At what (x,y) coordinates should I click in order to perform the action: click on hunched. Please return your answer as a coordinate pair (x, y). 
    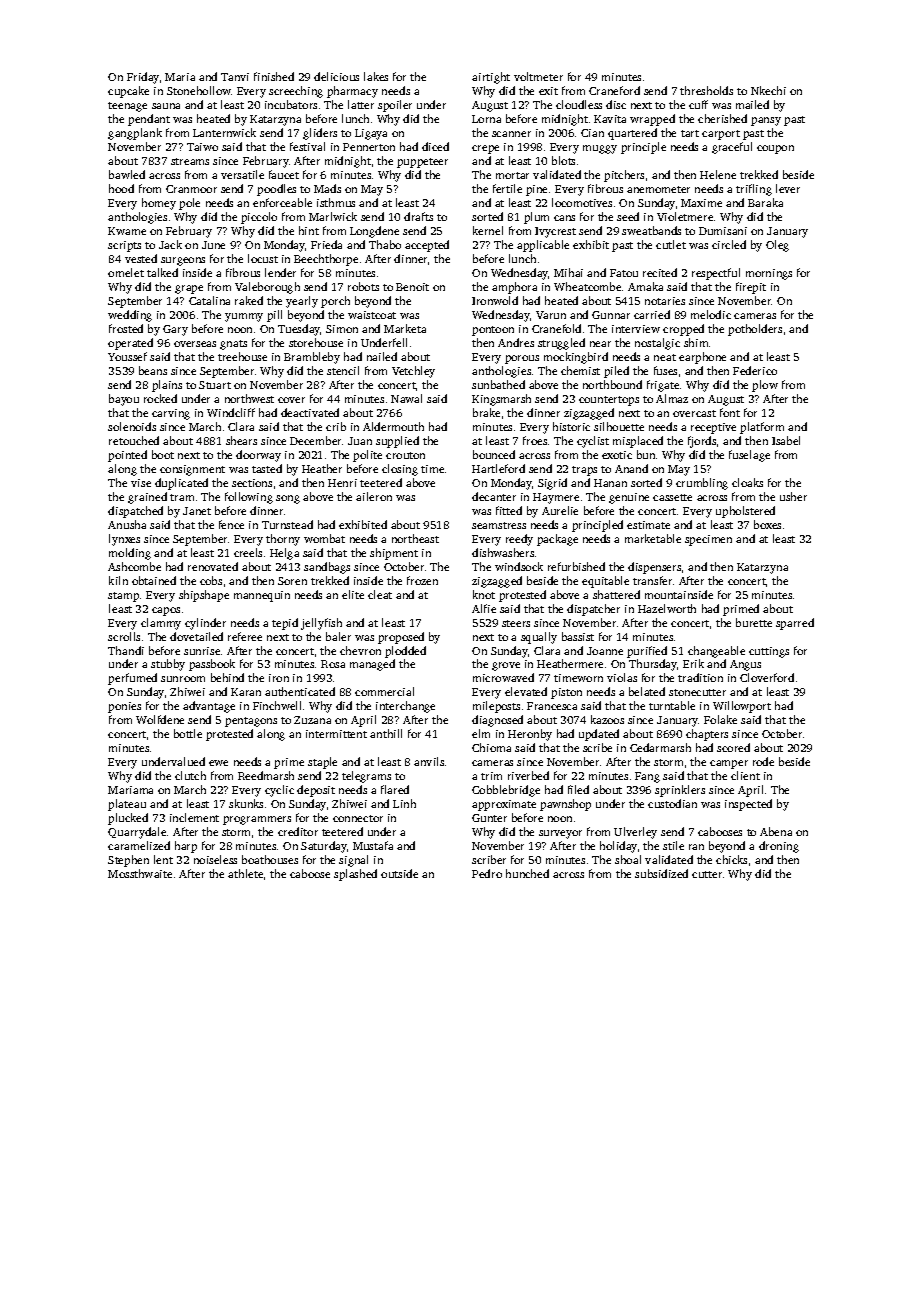
    Looking at the image, I should click on (527, 873).
